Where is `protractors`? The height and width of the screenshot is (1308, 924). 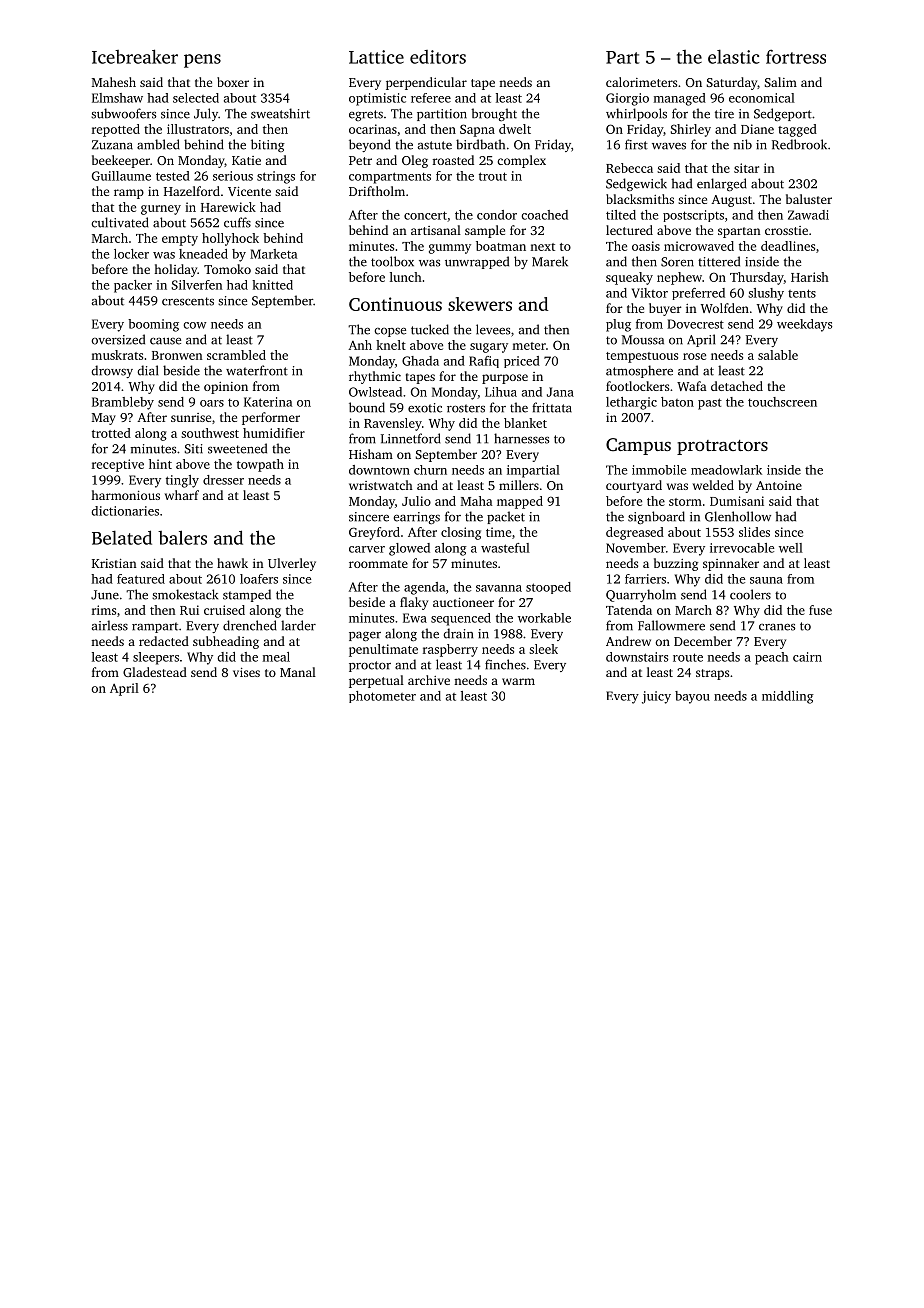
protractors is located at coordinates (722, 447).
